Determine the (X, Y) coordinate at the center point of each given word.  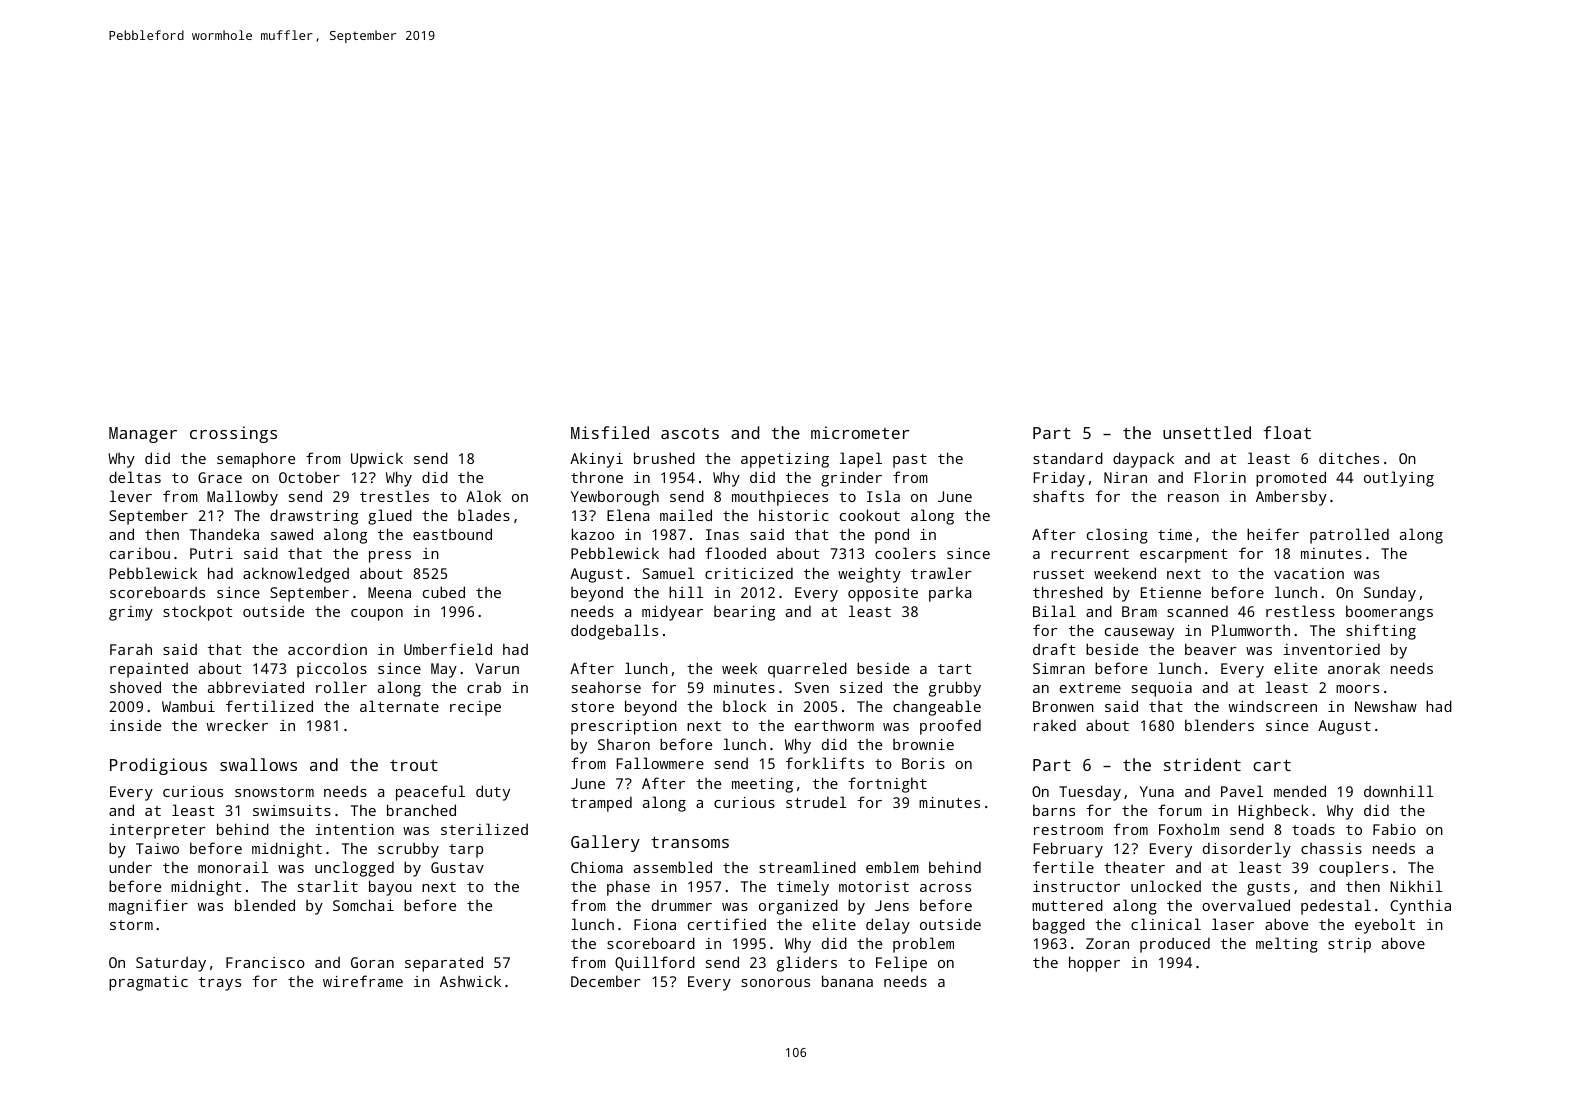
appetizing (785, 460)
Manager (143, 435)
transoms (690, 842)
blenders (1219, 725)
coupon (377, 615)
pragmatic (148, 983)
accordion (327, 649)
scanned (1197, 611)
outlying (1399, 479)
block (744, 706)
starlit (328, 886)
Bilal (1054, 611)
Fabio (1394, 829)
